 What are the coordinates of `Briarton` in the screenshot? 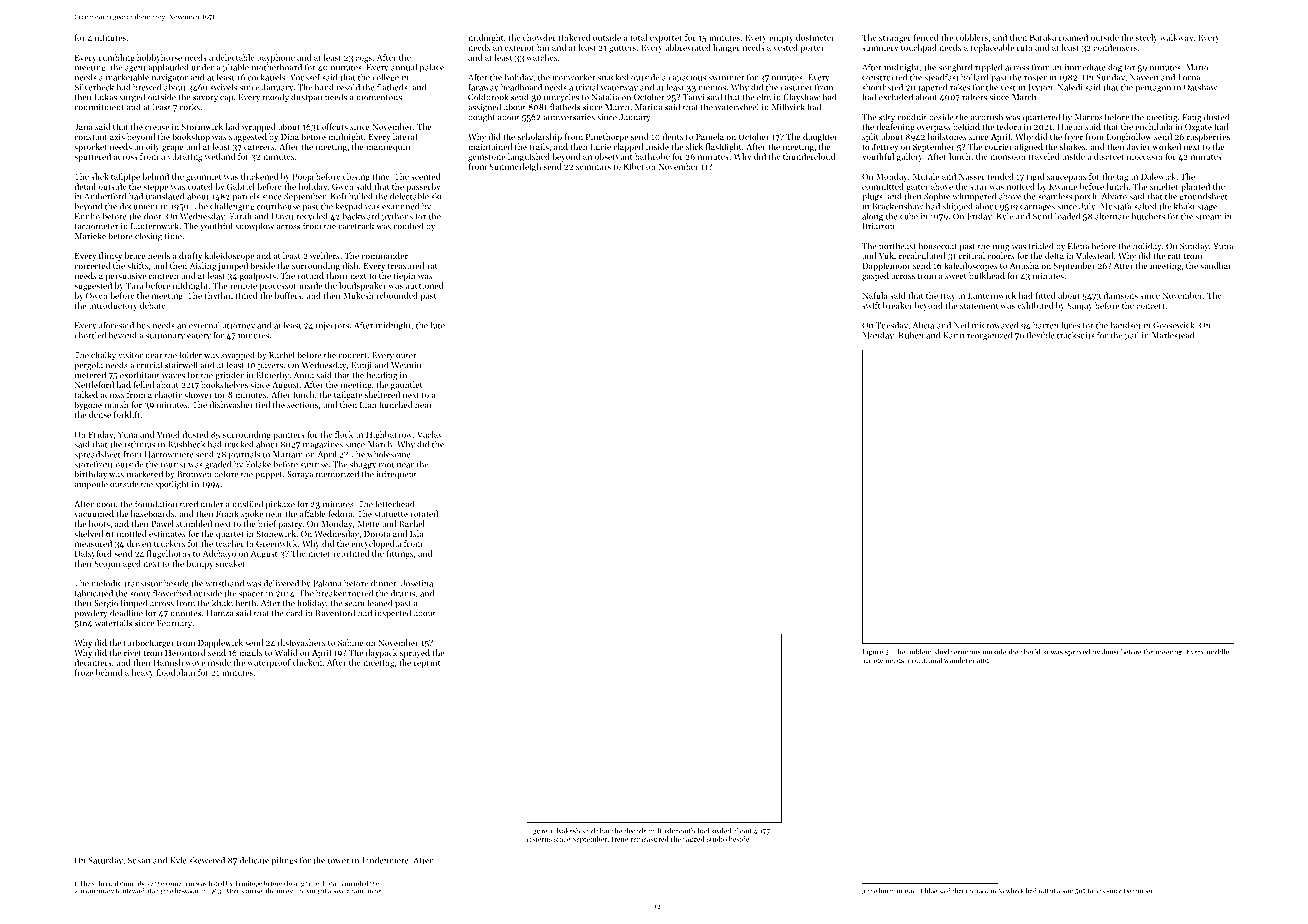 It's located at (878, 226).
